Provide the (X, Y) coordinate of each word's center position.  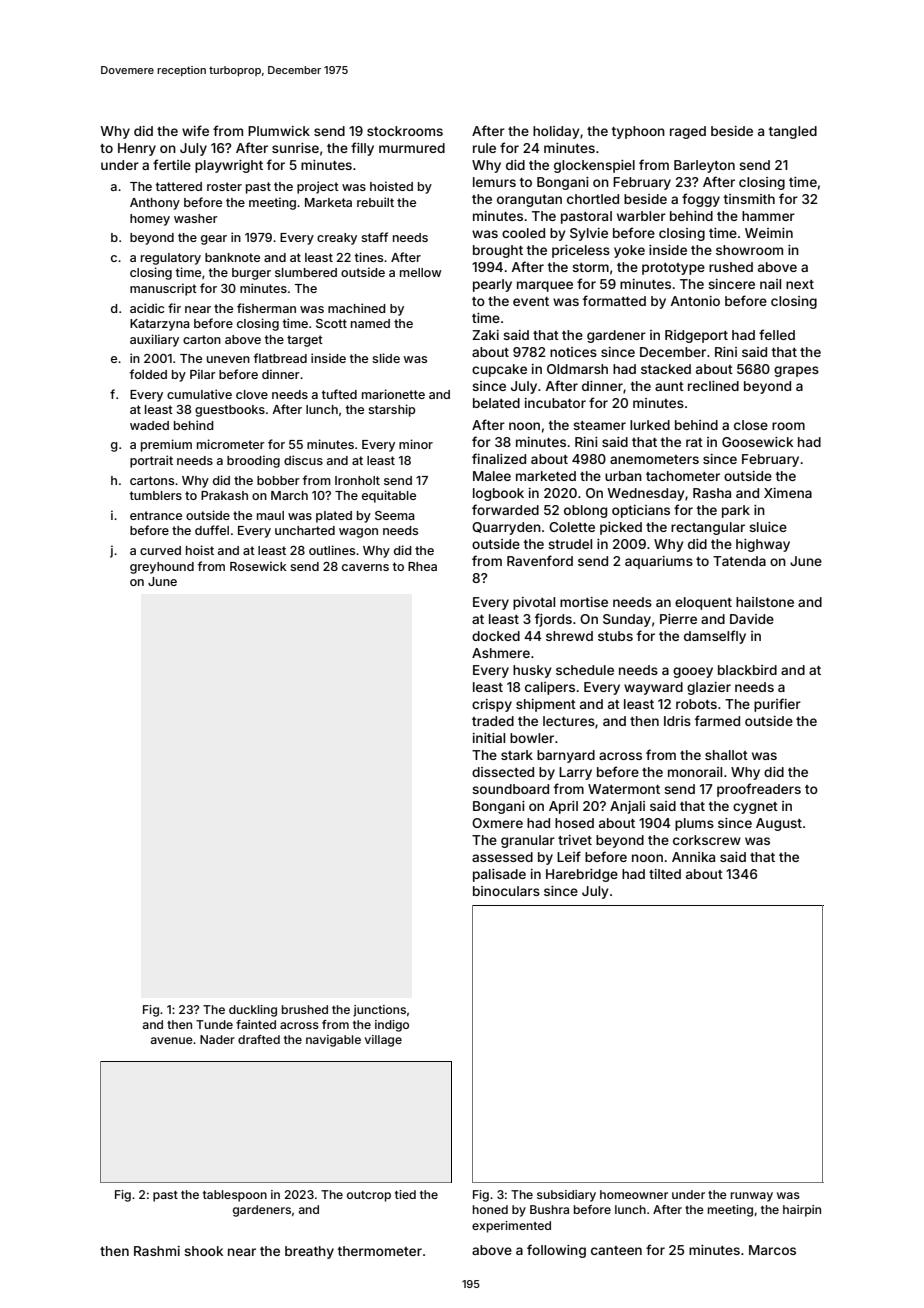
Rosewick (258, 566)
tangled (793, 132)
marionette (393, 394)
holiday (556, 132)
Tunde (214, 1024)
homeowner (634, 1194)
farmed (717, 720)
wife (195, 130)
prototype (673, 269)
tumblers (156, 495)
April (563, 807)
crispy (492, 705)
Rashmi (157, 1251)
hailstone (765, 602)
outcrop (369, 1196)
